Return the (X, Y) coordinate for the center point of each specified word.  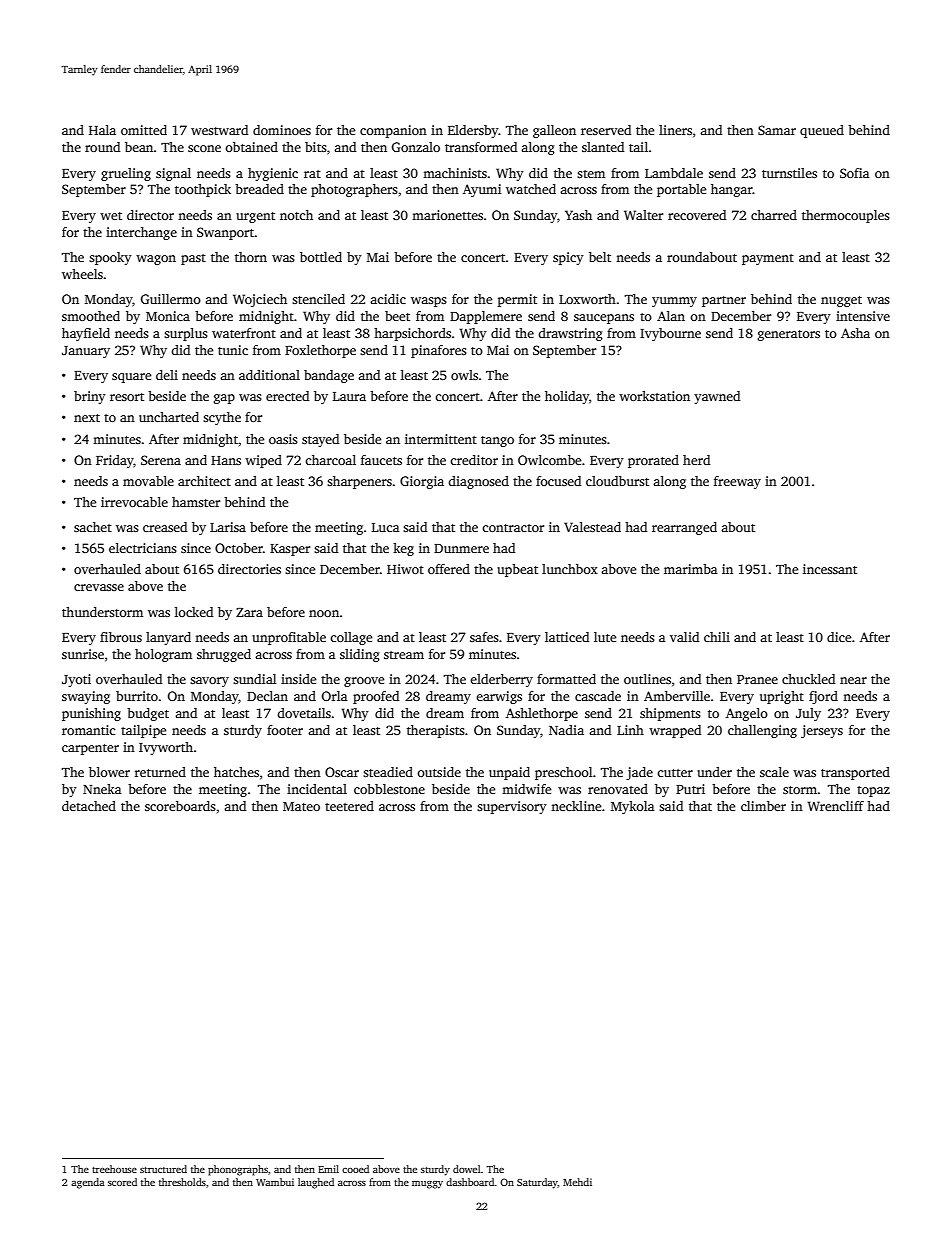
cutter (675, 773)
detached (89, 806)
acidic (388, 299)
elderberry (501, 680)
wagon (156, 260)
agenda (88, 1183)
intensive (863, 316)
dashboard (470, 1182)
